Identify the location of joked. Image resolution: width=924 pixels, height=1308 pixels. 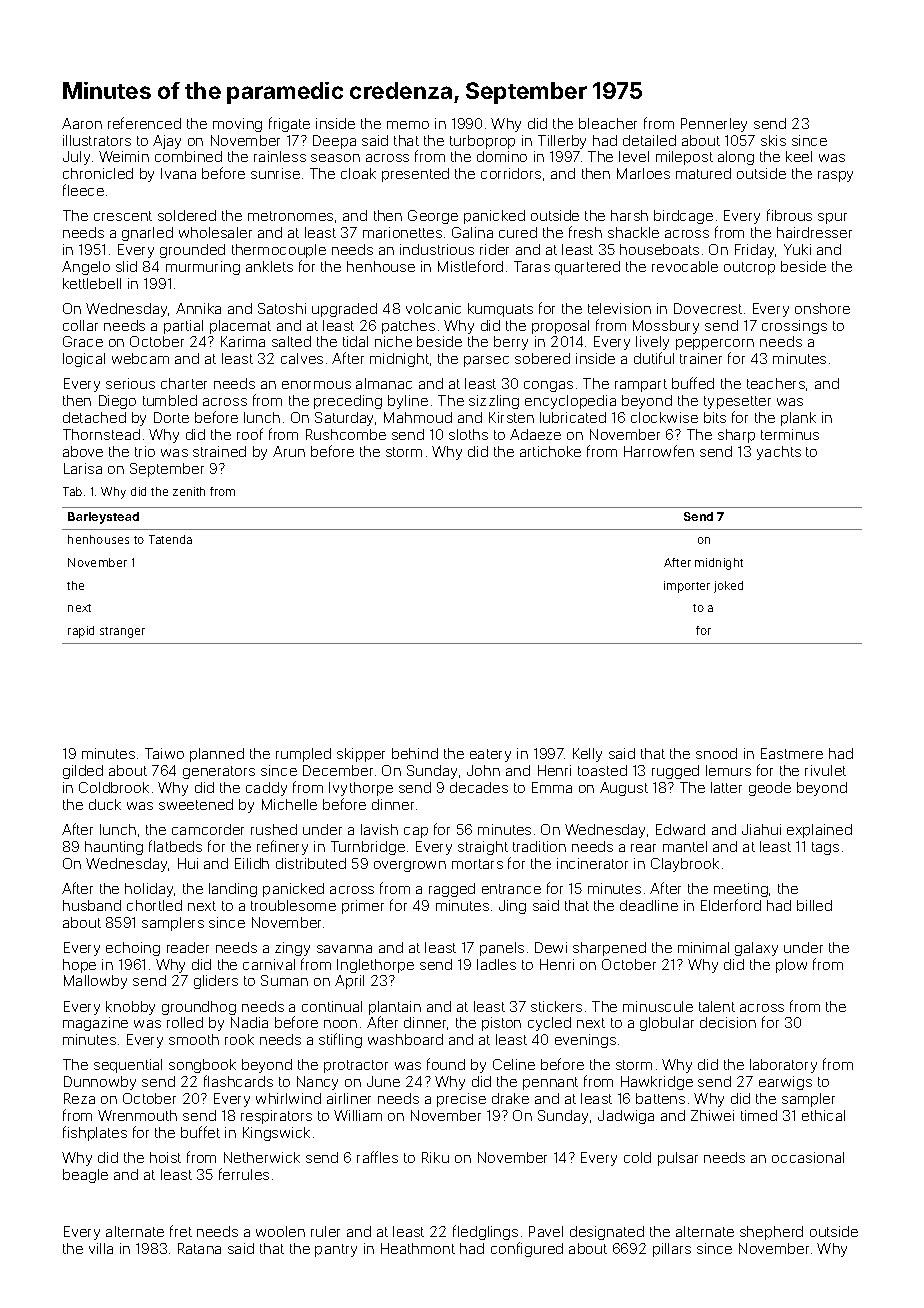
(728, 587).
